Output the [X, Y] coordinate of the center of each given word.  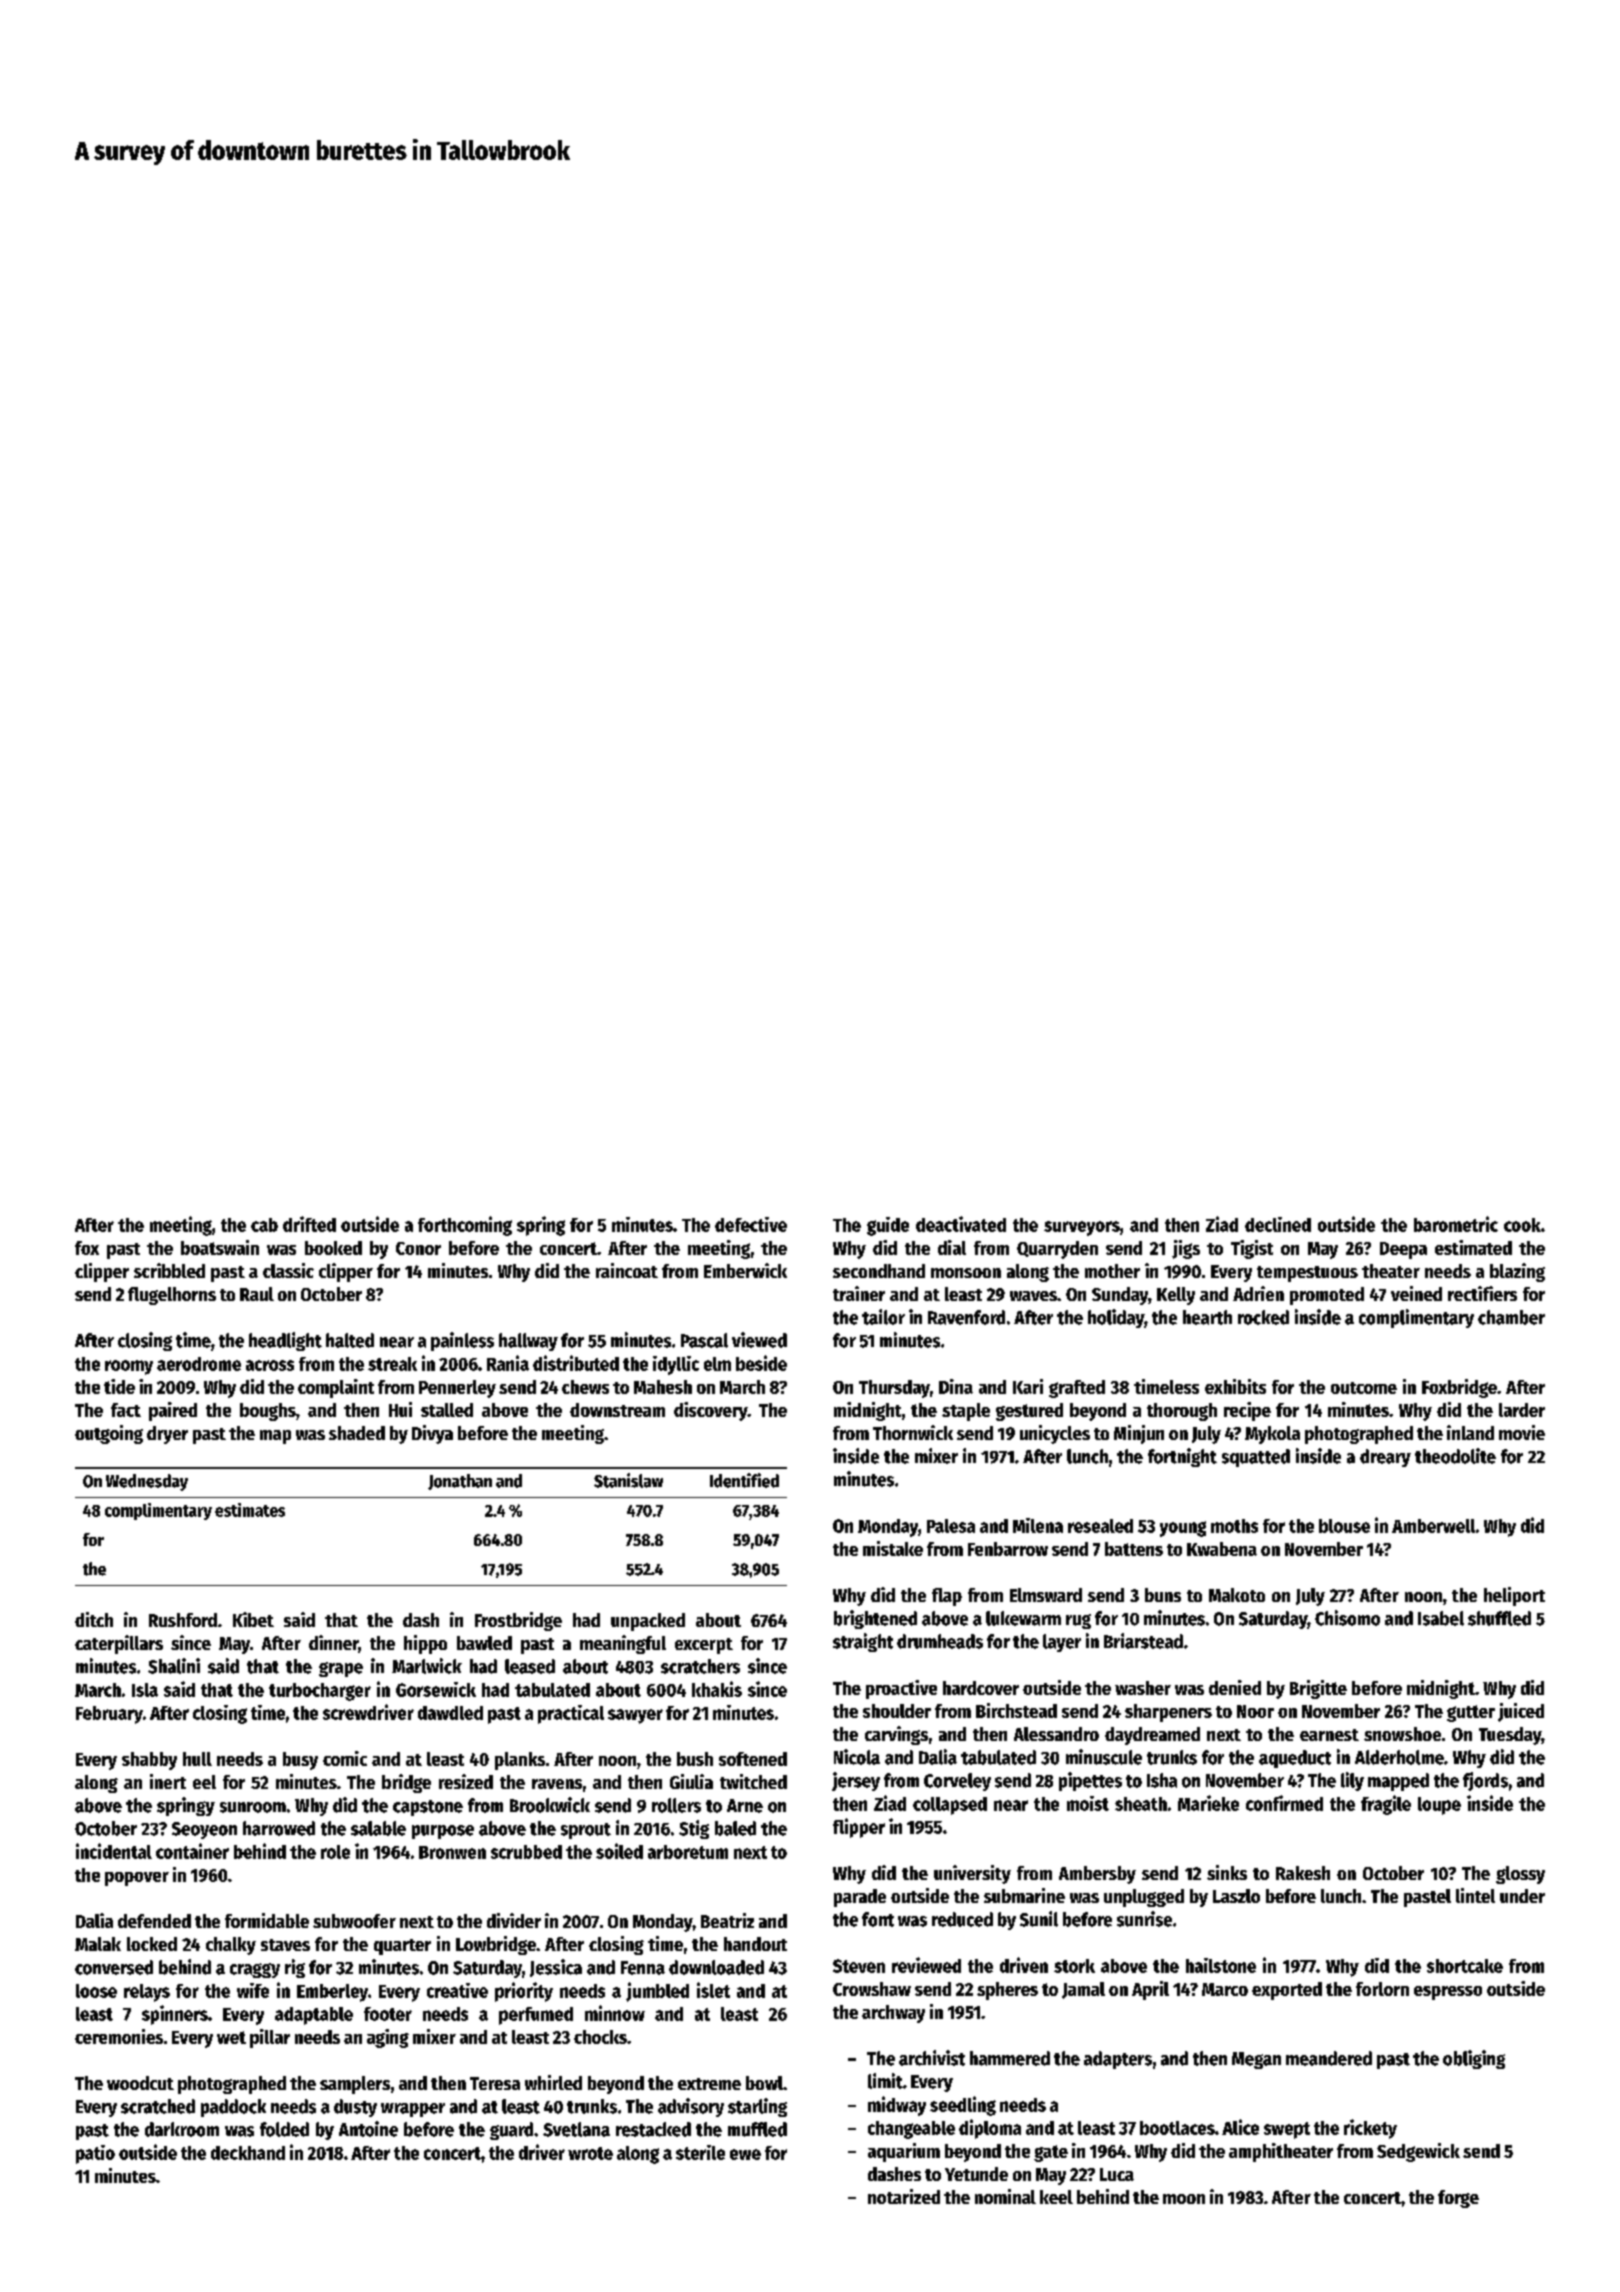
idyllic [676, 1365]
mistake [893, 1548]
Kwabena [1222, 1549]
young [1183, 1529]
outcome [1364, 1388]
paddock [233, 2108]
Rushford [183, 1620]
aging [388, 2038]
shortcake [1465, 1966]
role [335, 1852]
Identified [744, 1480]
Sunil [1039, 1919]
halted [350, 1340]
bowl [764, 2083]
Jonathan [460, 1482]
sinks [1227, 1872]
